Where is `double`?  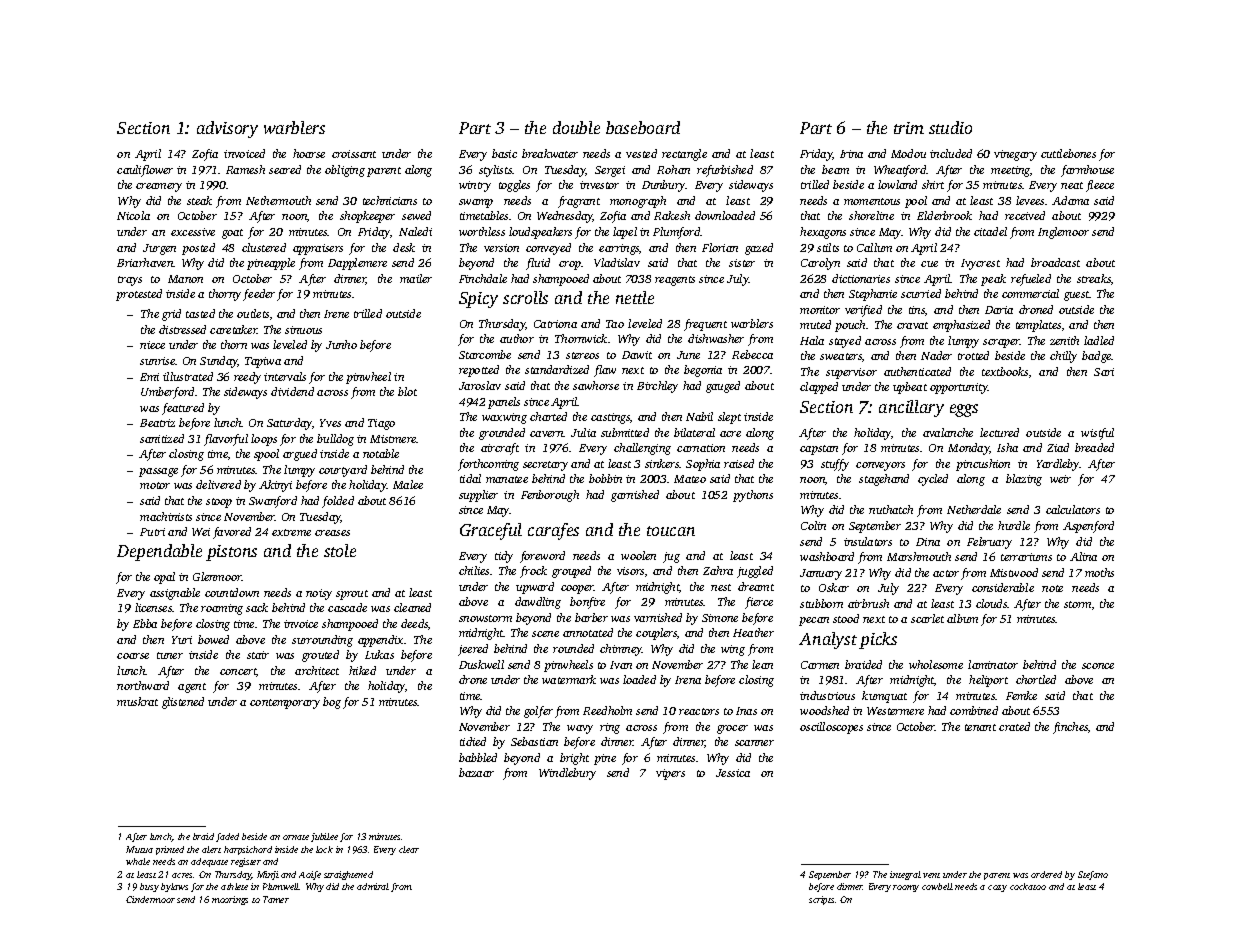
double is located at coordinates (576, 127).
